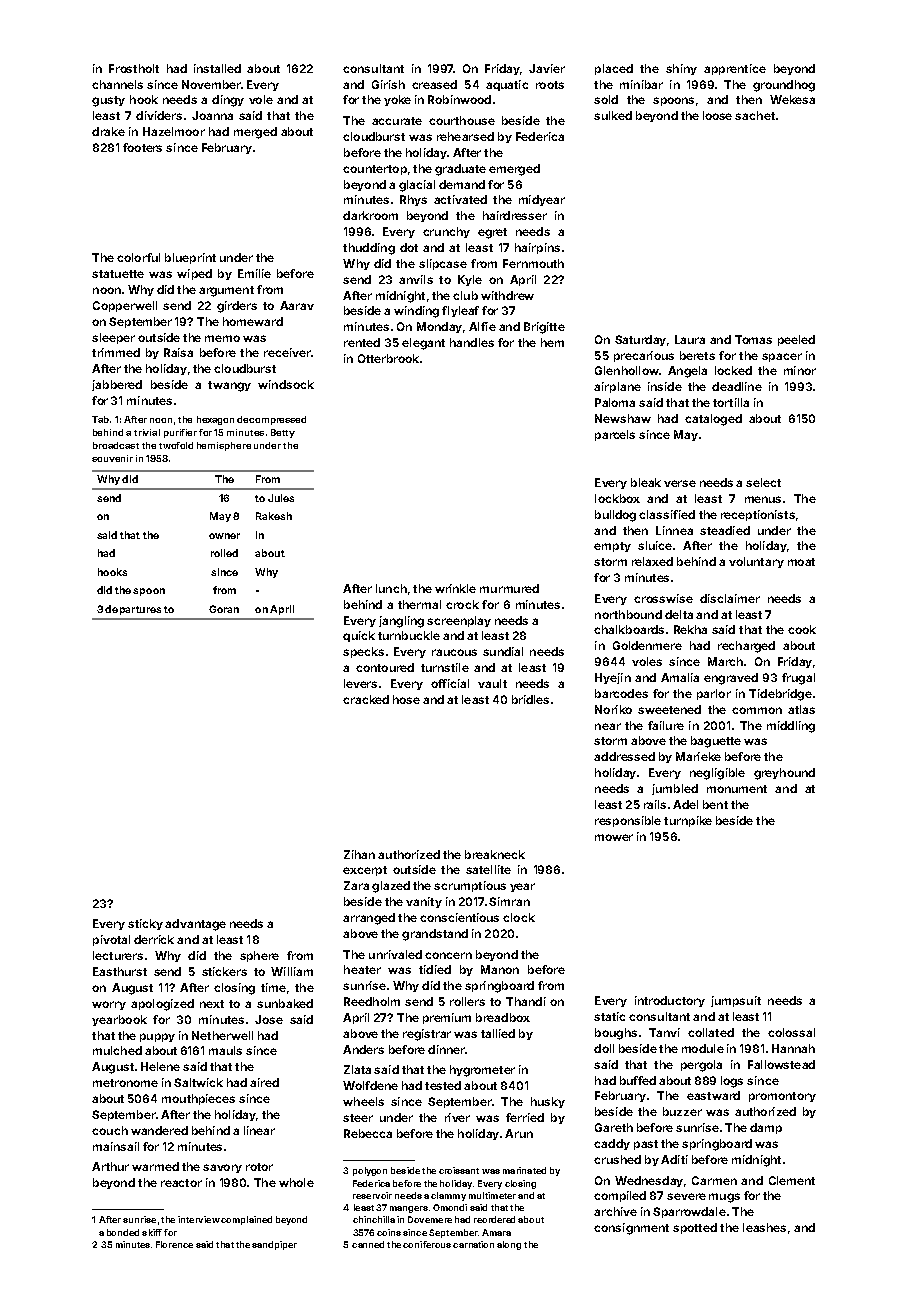  Describe the element at coordinates (424, 902) in the document. I see `vanity` at that location.
